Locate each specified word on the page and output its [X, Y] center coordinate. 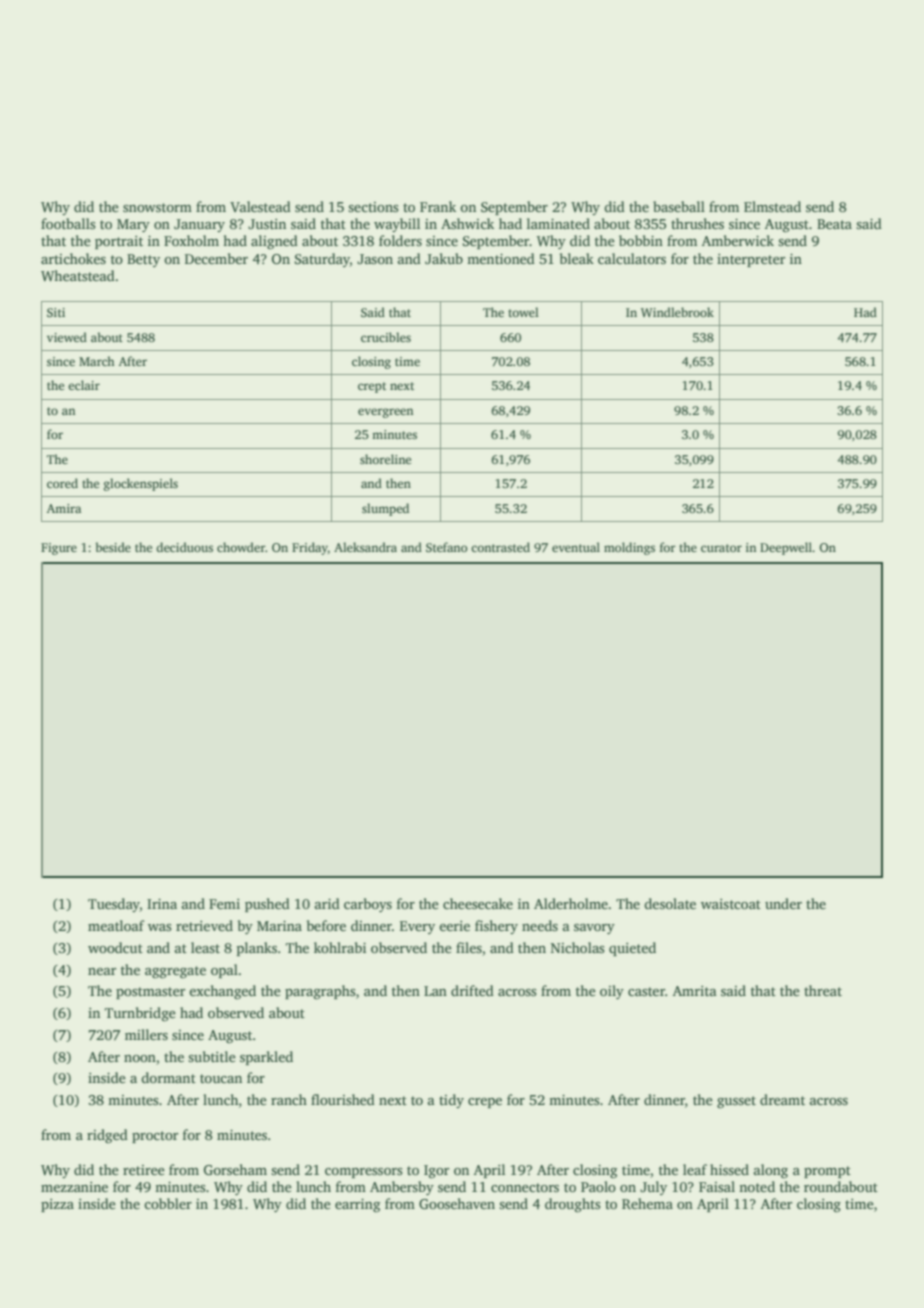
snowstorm [157, 207]
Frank [438, 206]
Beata [834, 224]
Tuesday [114, 905]
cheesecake [478, 903]
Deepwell [786, 548]
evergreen [385, 413]
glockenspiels [141, 484]
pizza [57, 1205]
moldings [629, 548]
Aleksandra [365, 547]
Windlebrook [677, 312]
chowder [241, 547]
